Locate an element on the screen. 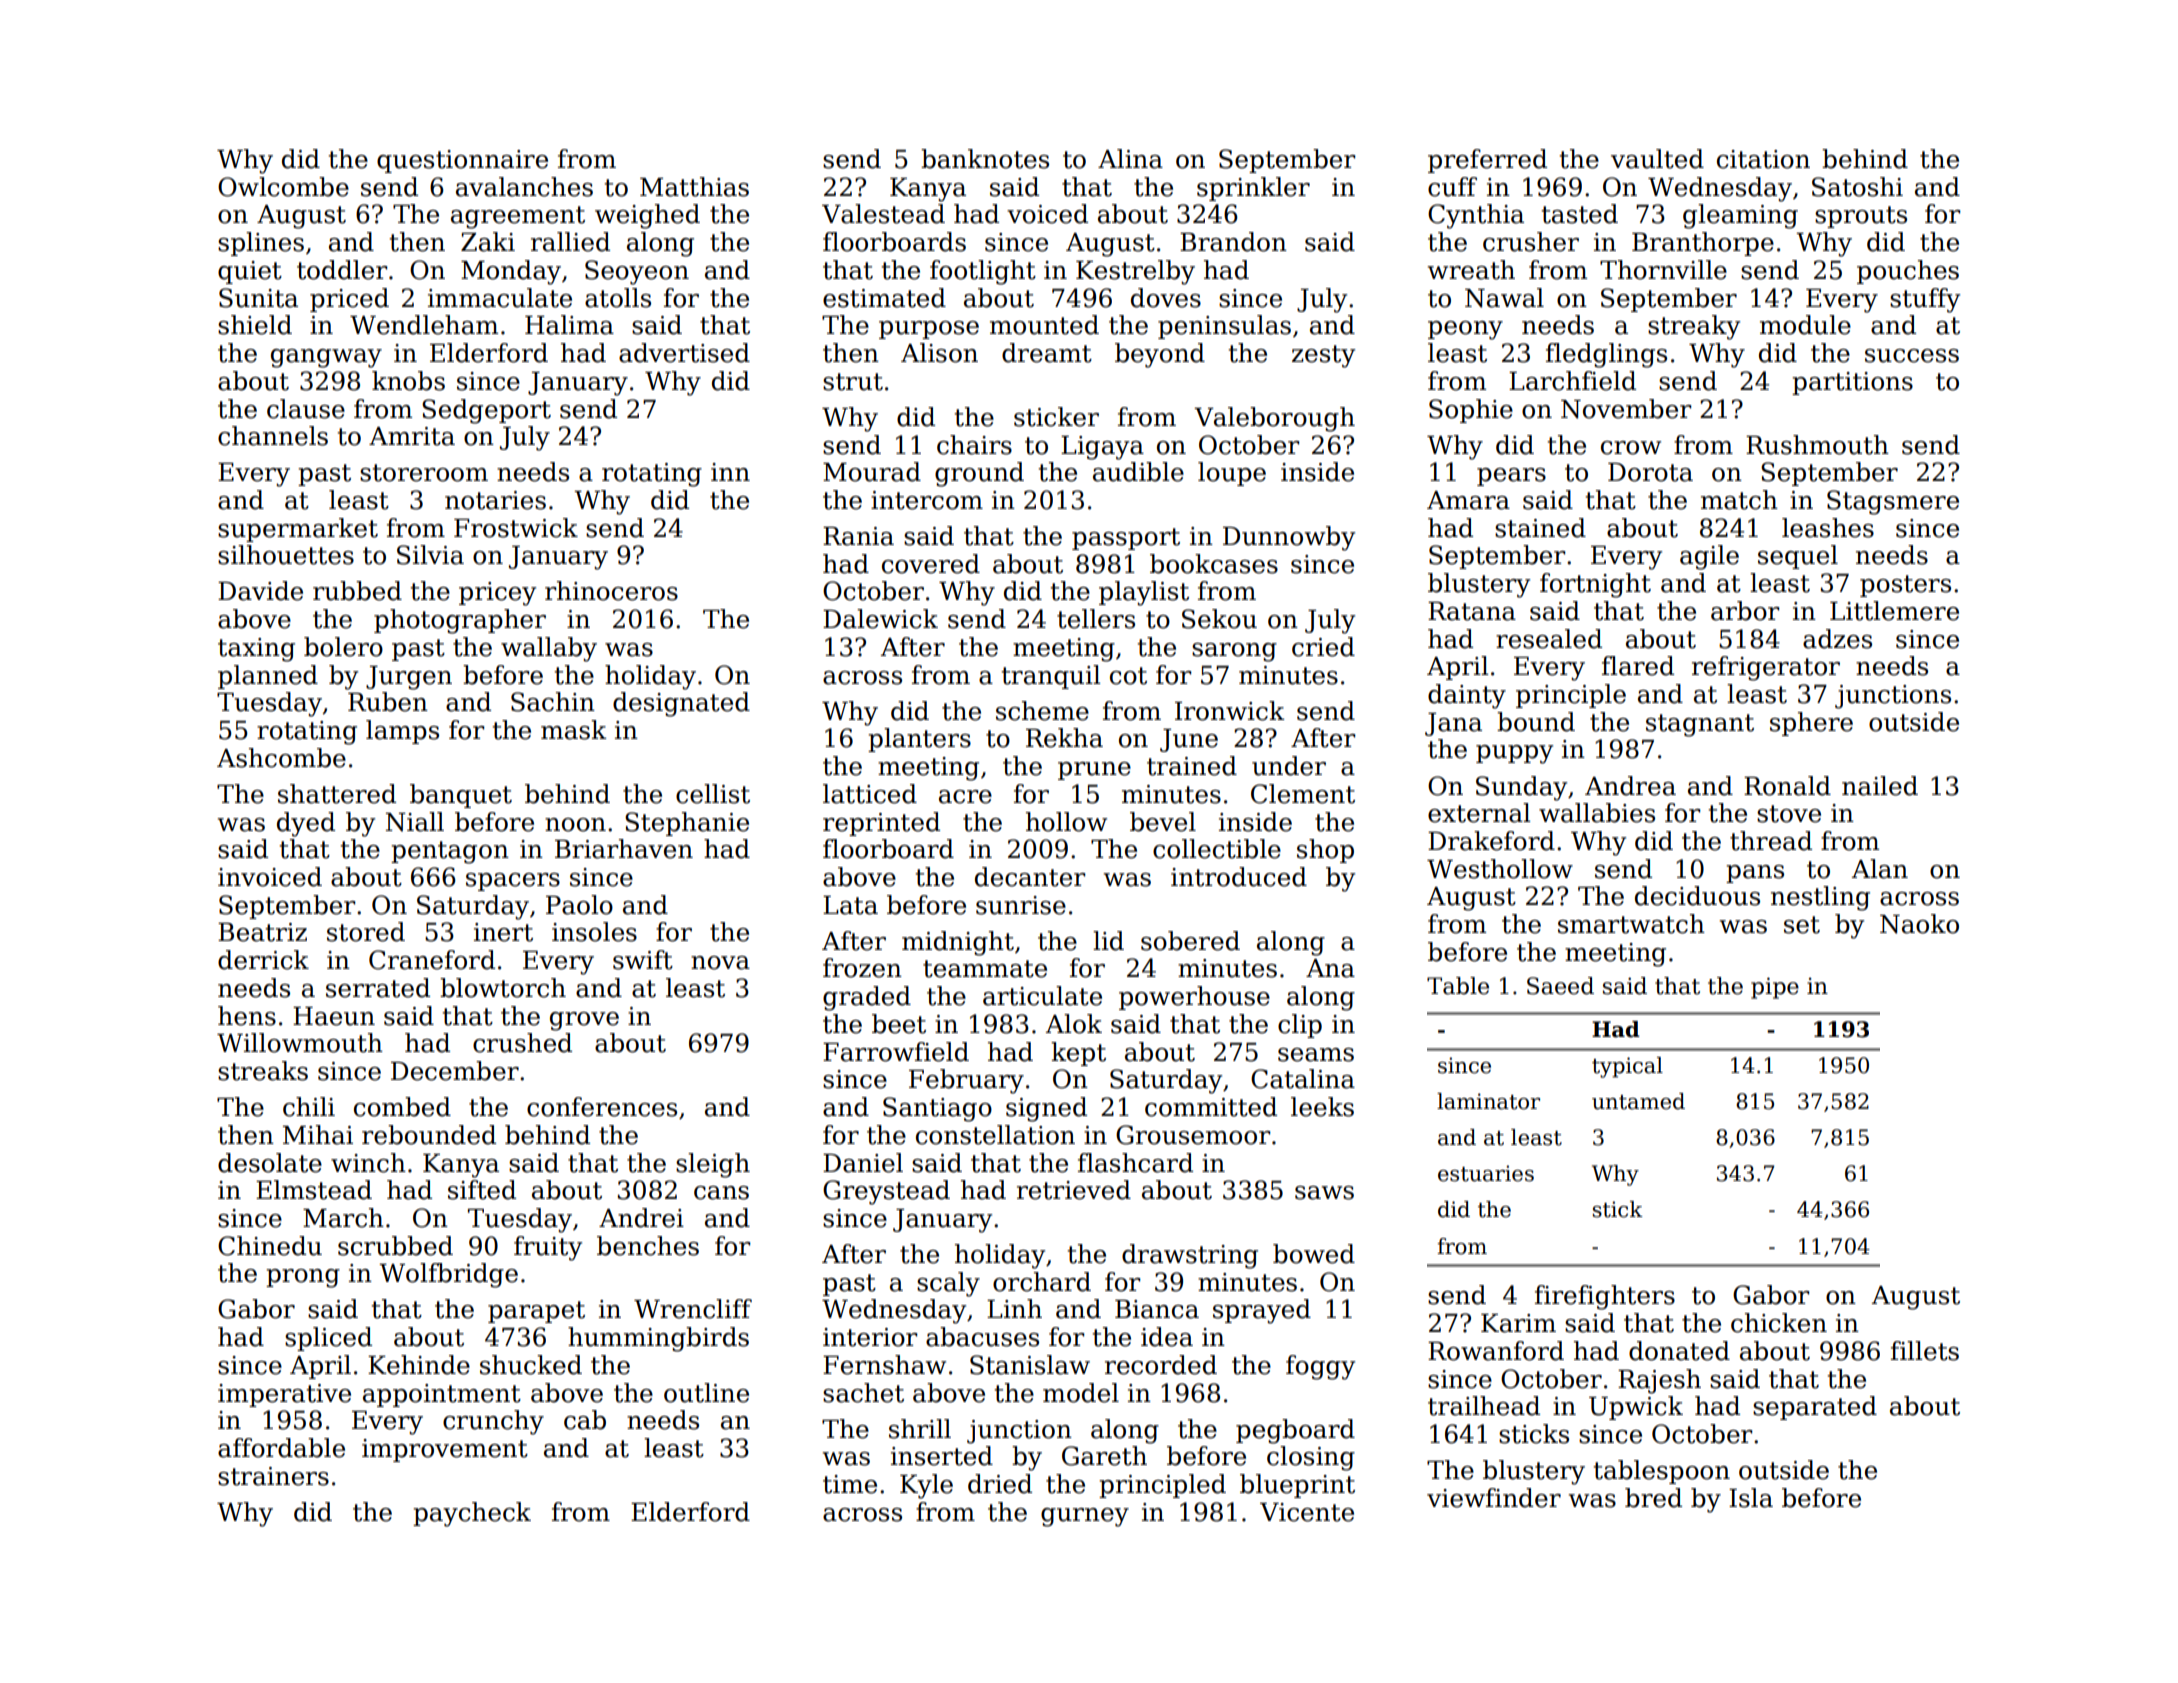 This screenshot has width=2178, height=1683. Ligaya is located at coordinates (1102, 448).
